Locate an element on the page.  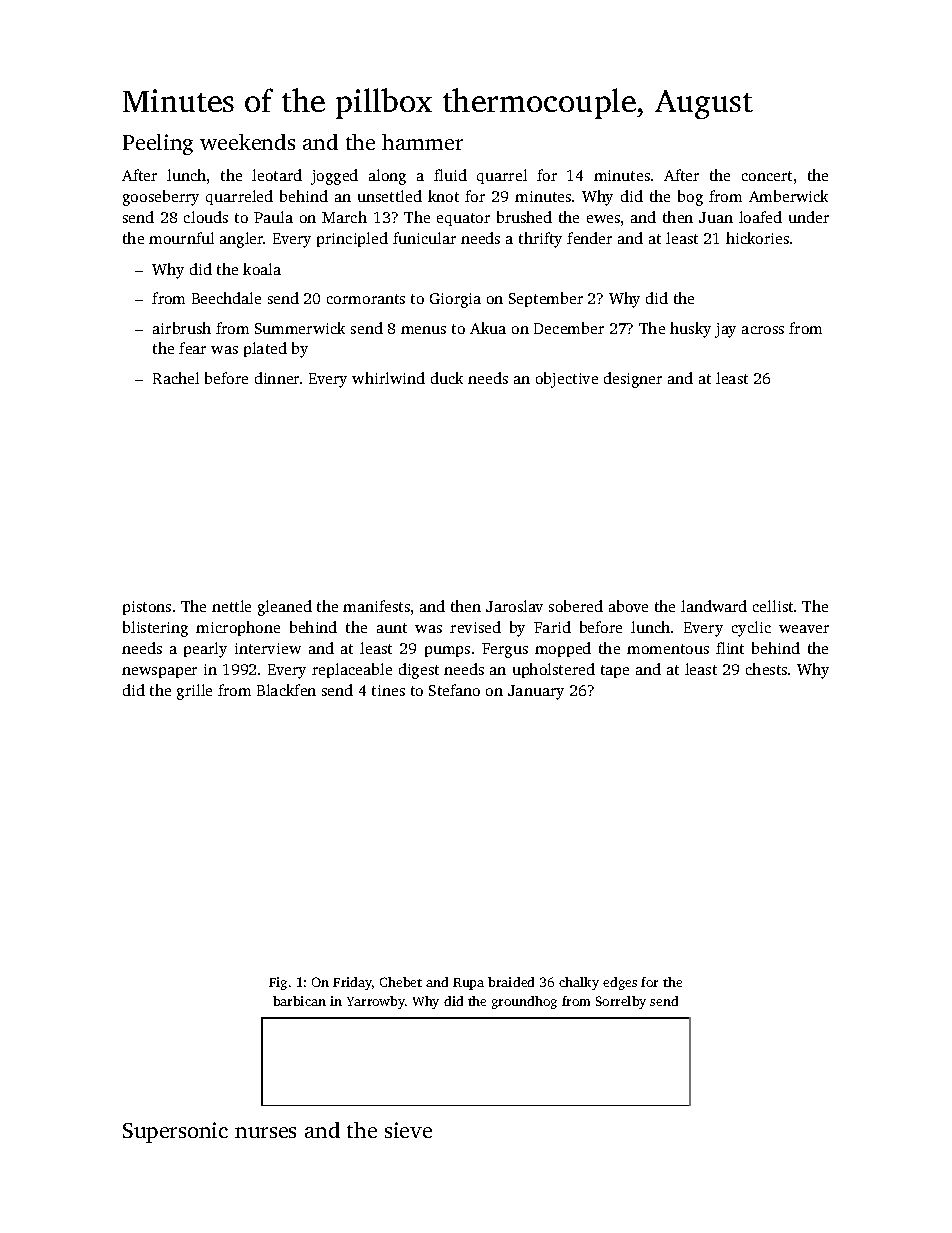
Rachel is located at coordinates (176, 378).
